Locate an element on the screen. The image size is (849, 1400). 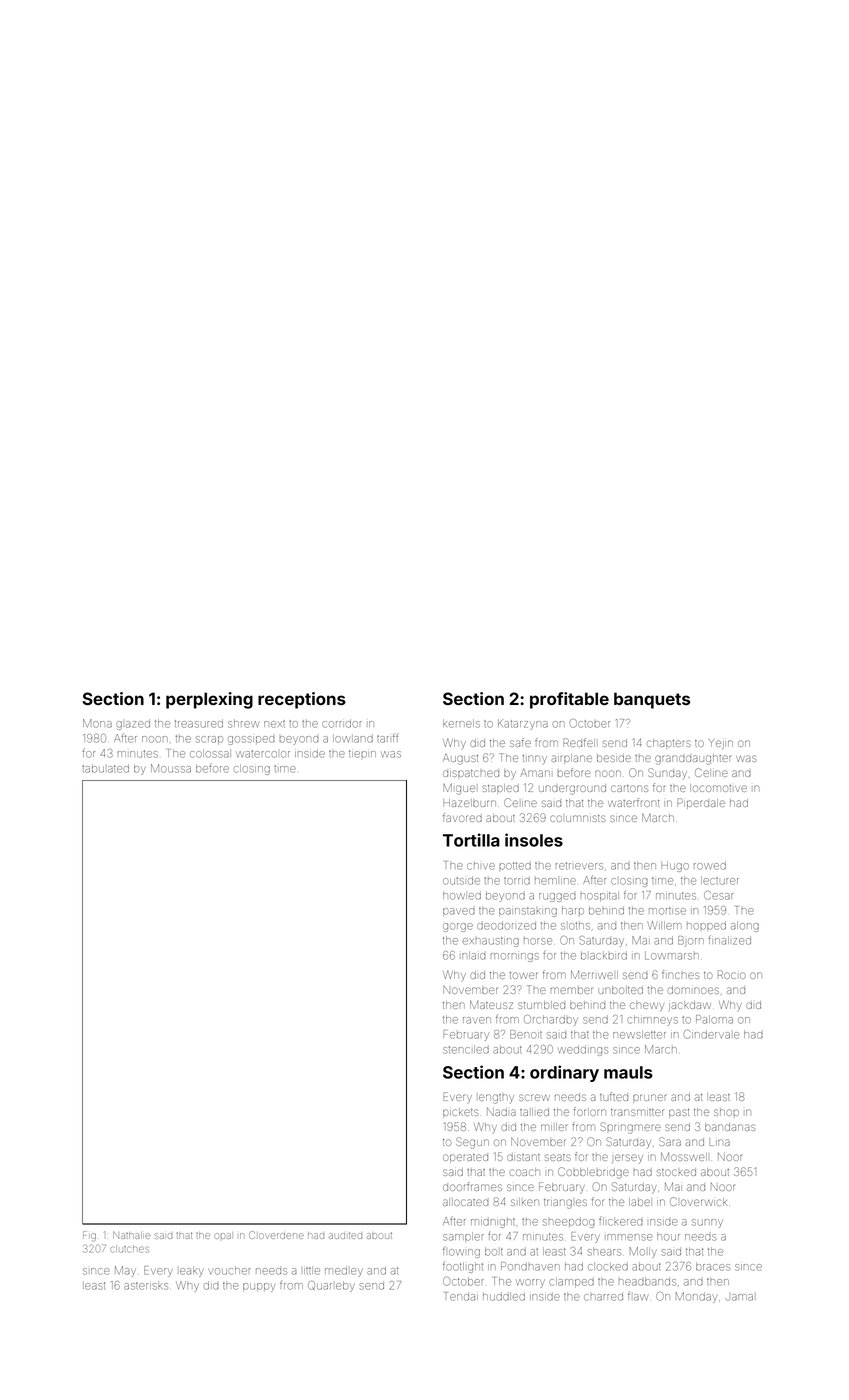
receptions is located at coordinates (302, 700).
